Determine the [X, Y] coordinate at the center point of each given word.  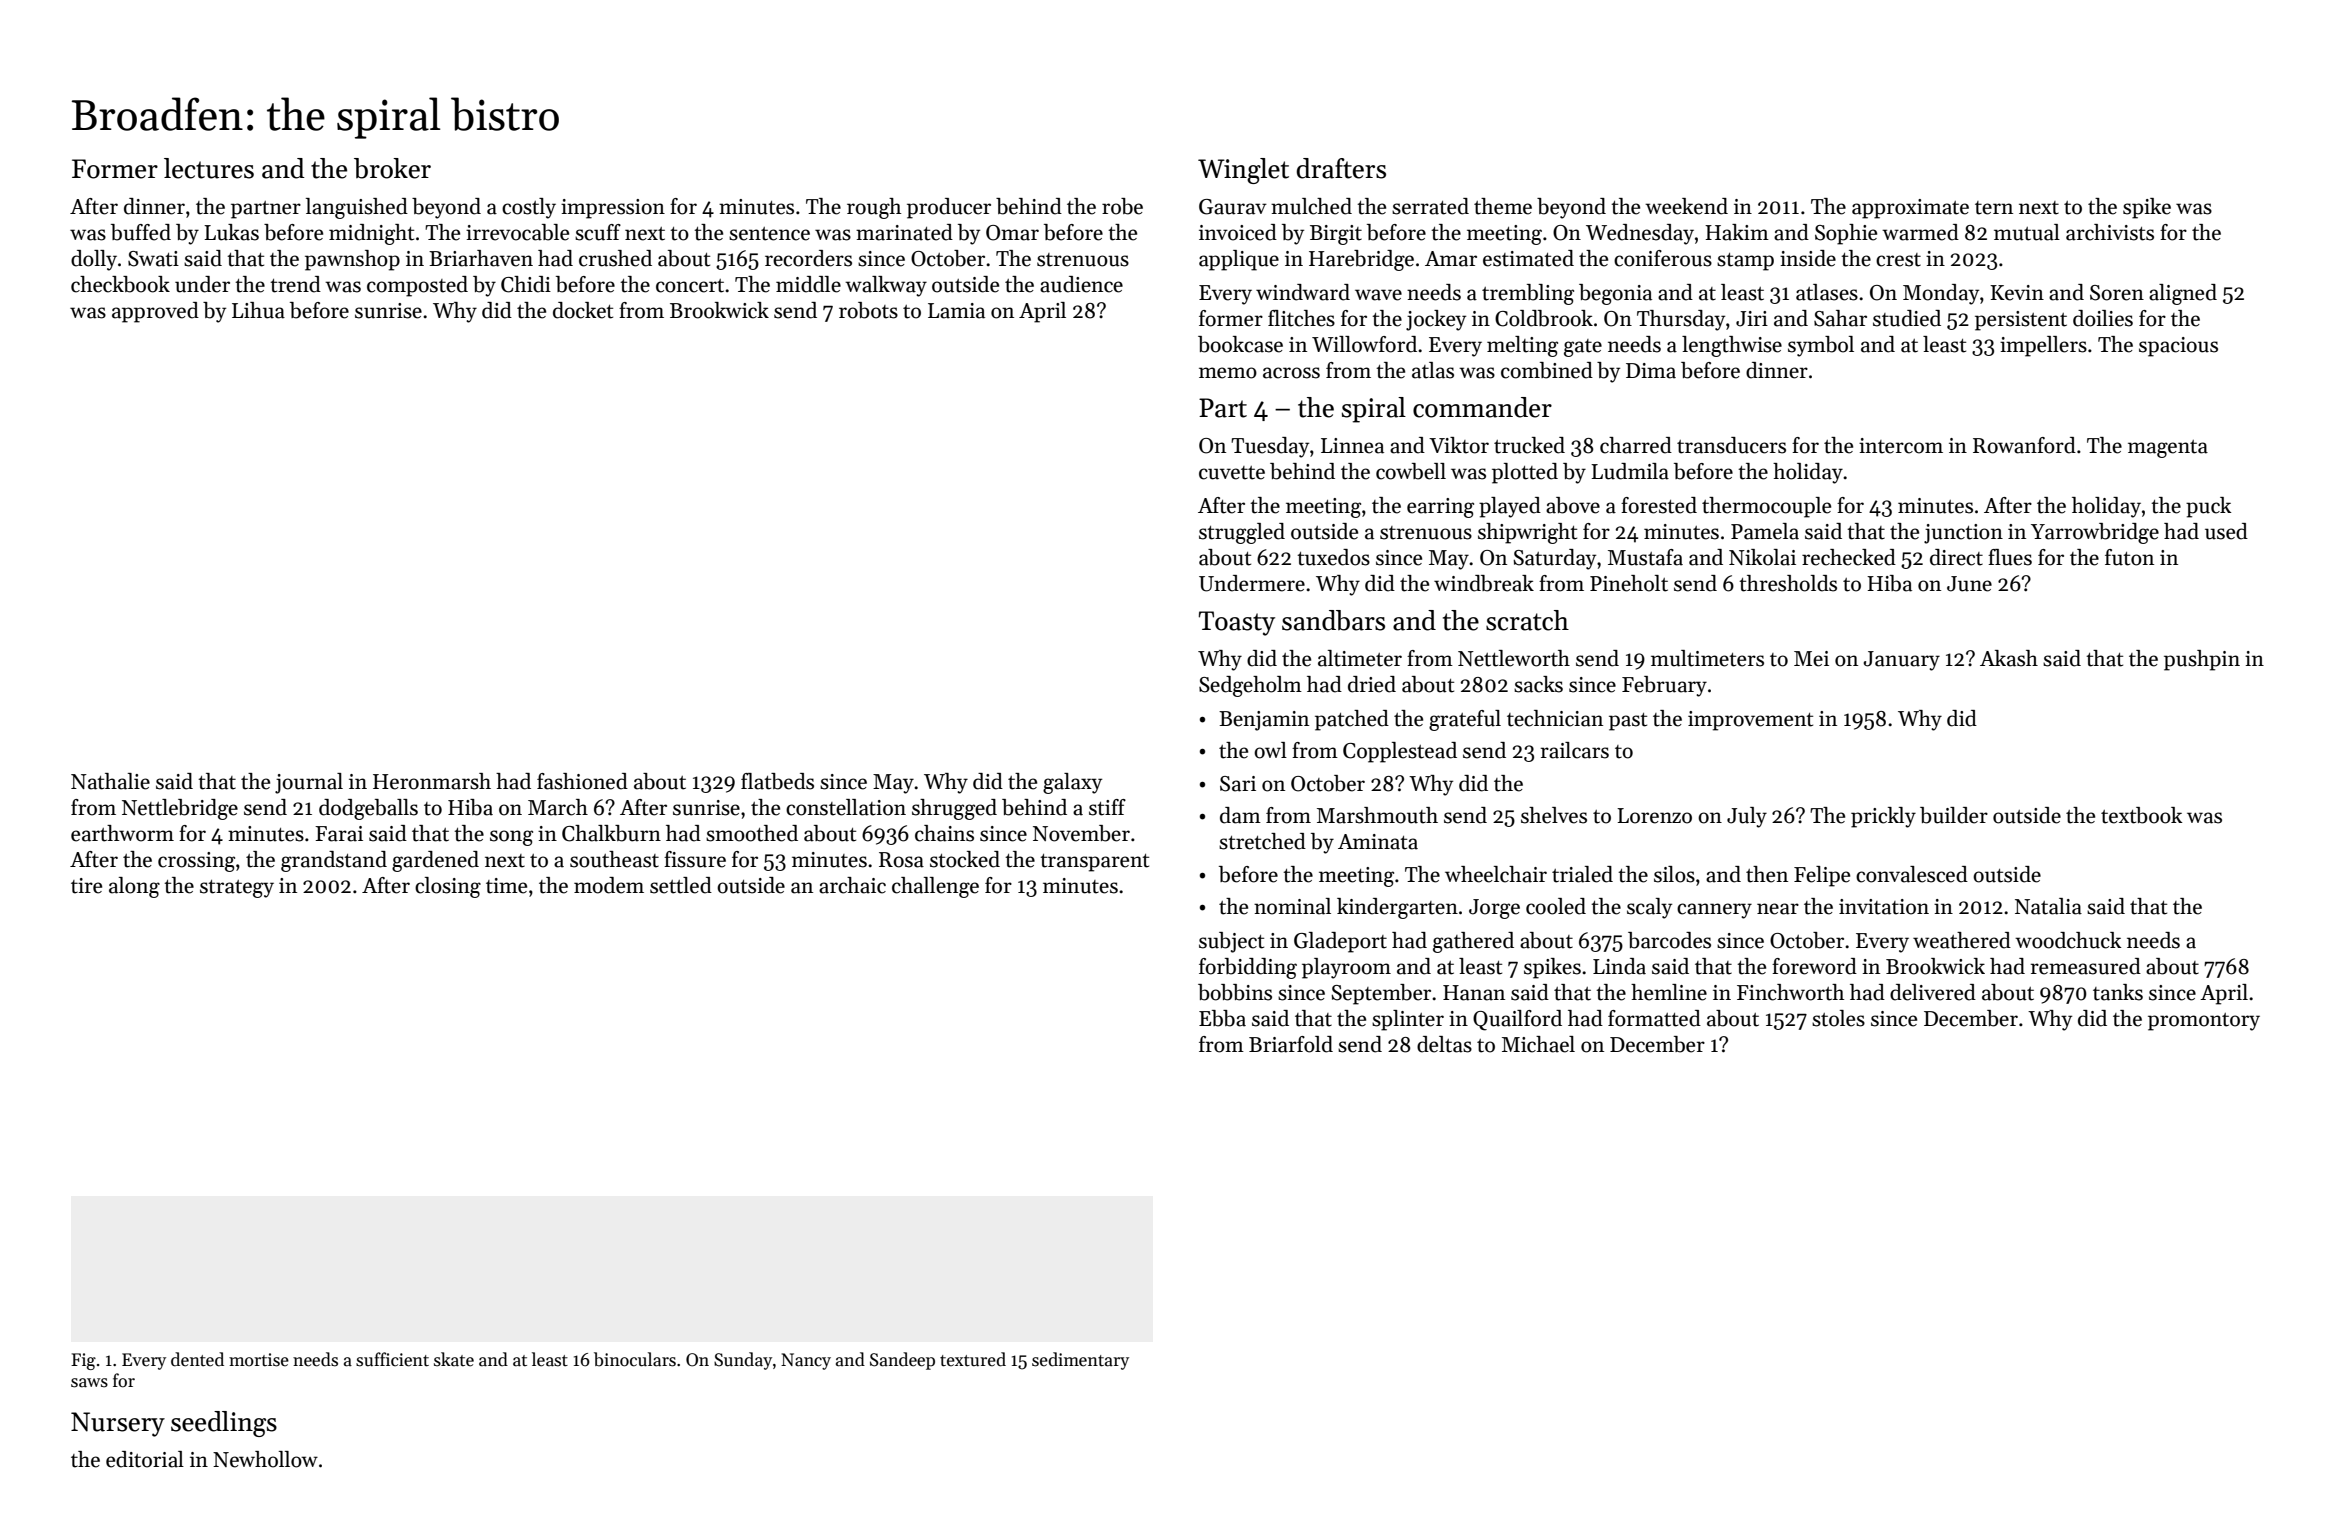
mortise [259, 1360]
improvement [1750, 721]
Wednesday [1640, 234]
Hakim [1737, 232]
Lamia [956, 311]
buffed [141, 232]
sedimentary [1080, 1361]
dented [197, 1359]
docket [583, 310]
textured [973, 1359]
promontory [2204, 1022]
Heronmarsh [432, 781]
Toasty [1237, 623]
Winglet [1243, 171]
